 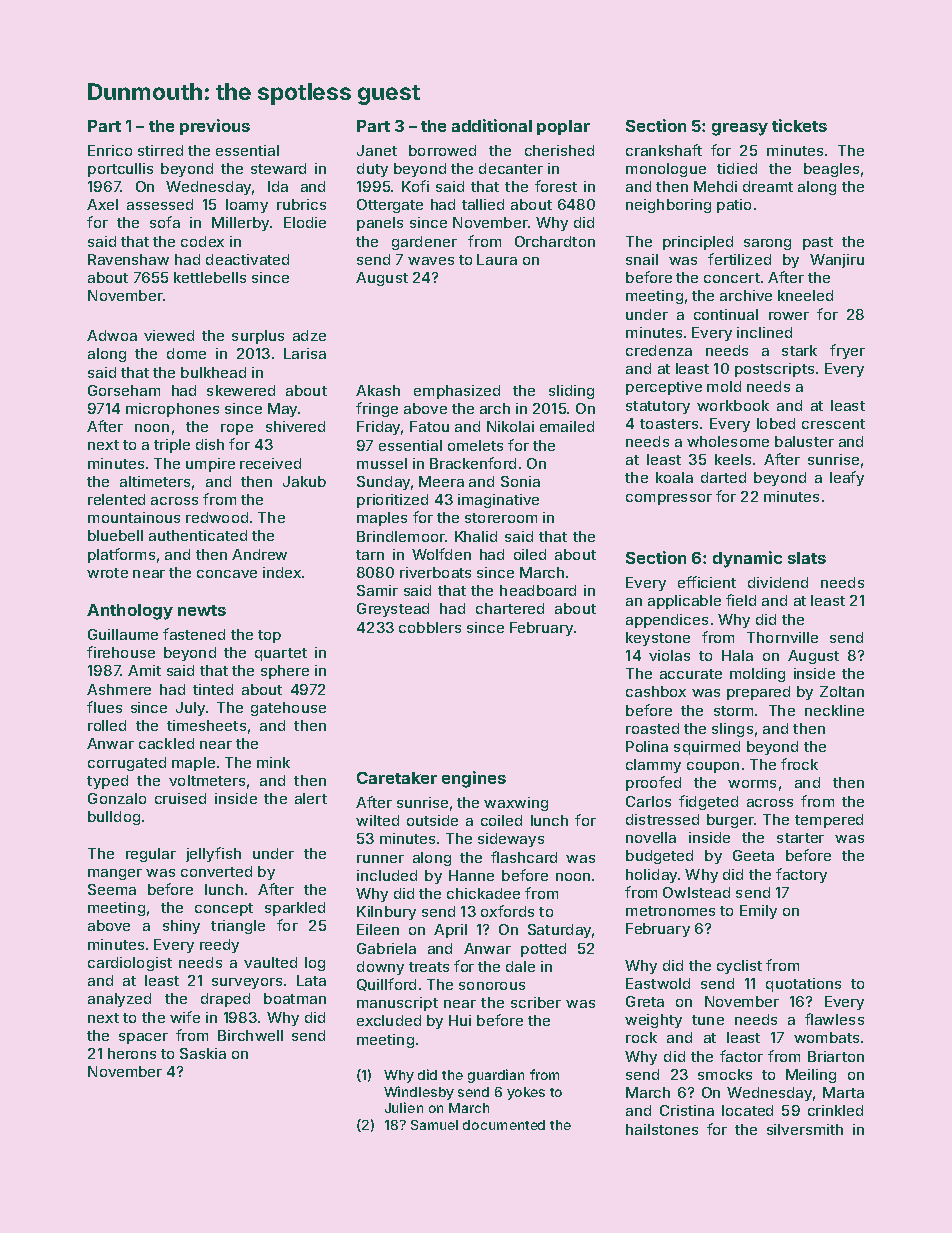 What do you see at coordinates (124, 390) in the document?
I see `Gorseham` at bounding box center [124, 390].
